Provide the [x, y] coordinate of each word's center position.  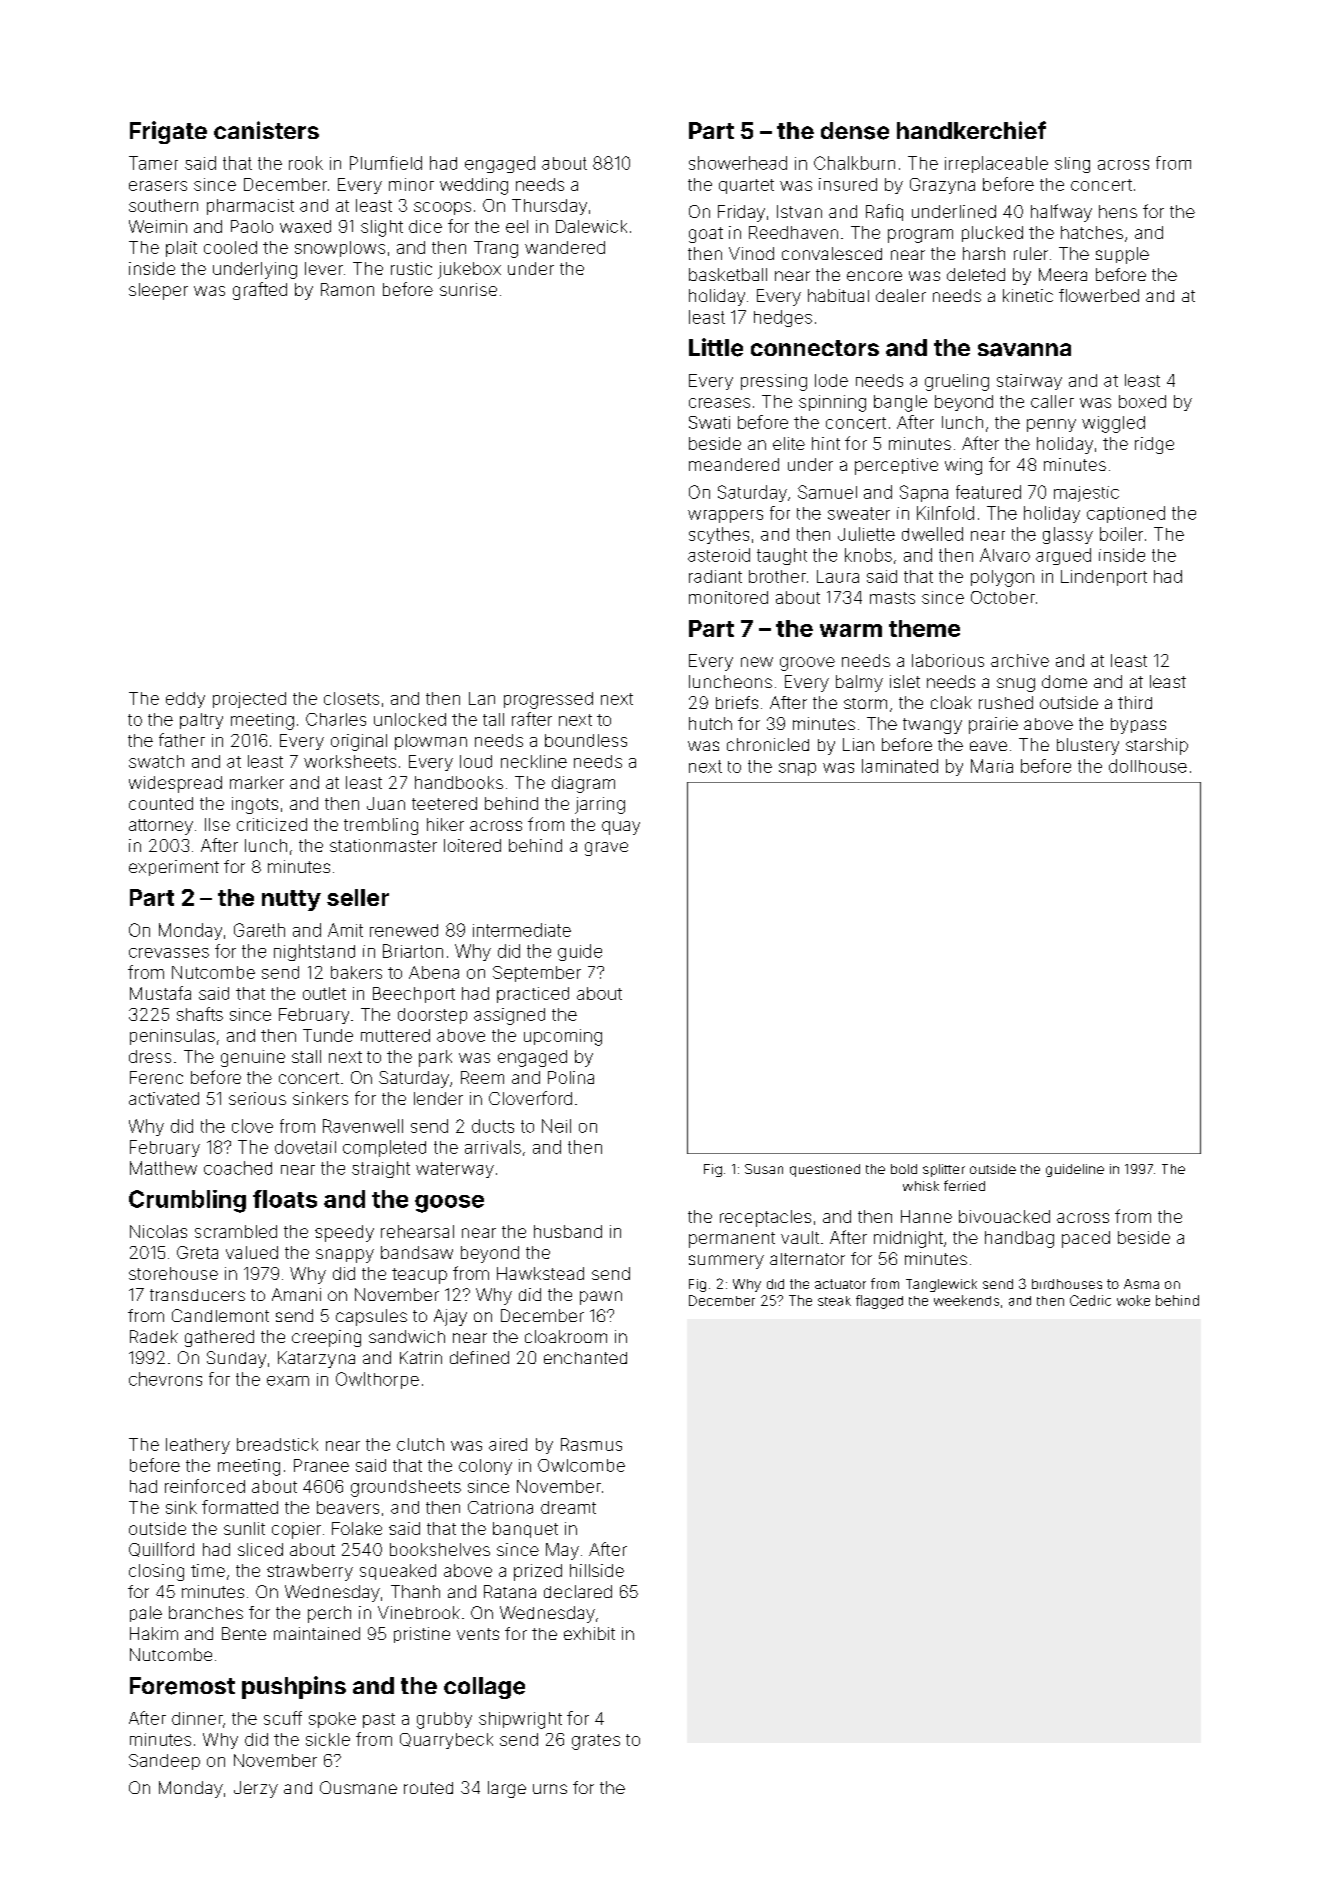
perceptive [896, 466]
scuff [283, 1718]
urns [550, 1789]
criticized [272, 824]
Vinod [751, 253]
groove [807, 664]
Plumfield [386, 163]
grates [596, 1742]
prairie [993, 725]
